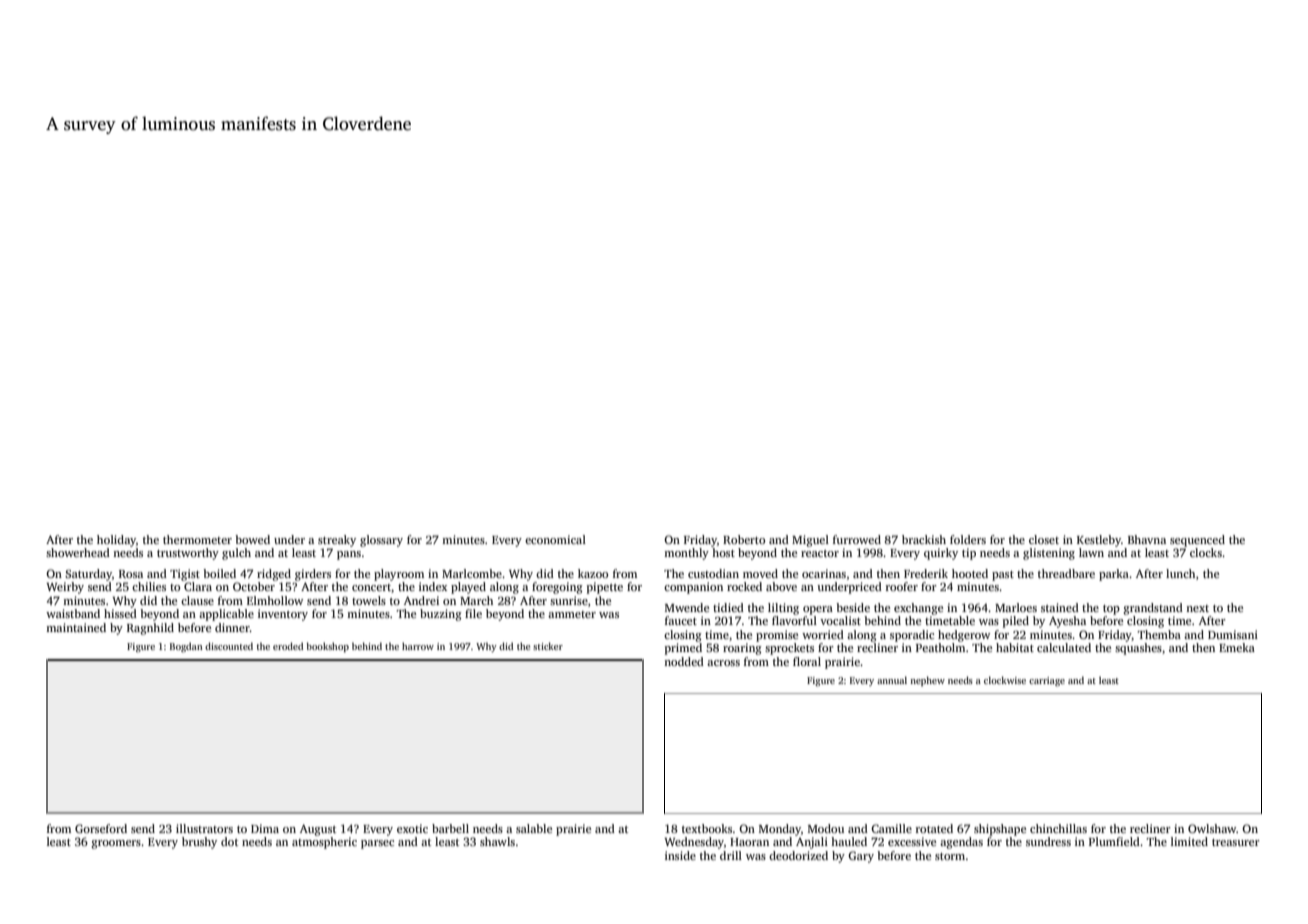  What do you see at coordinates (1237, 647) in the image?
I see `Emeka` at bounding box center [1237, 647].
